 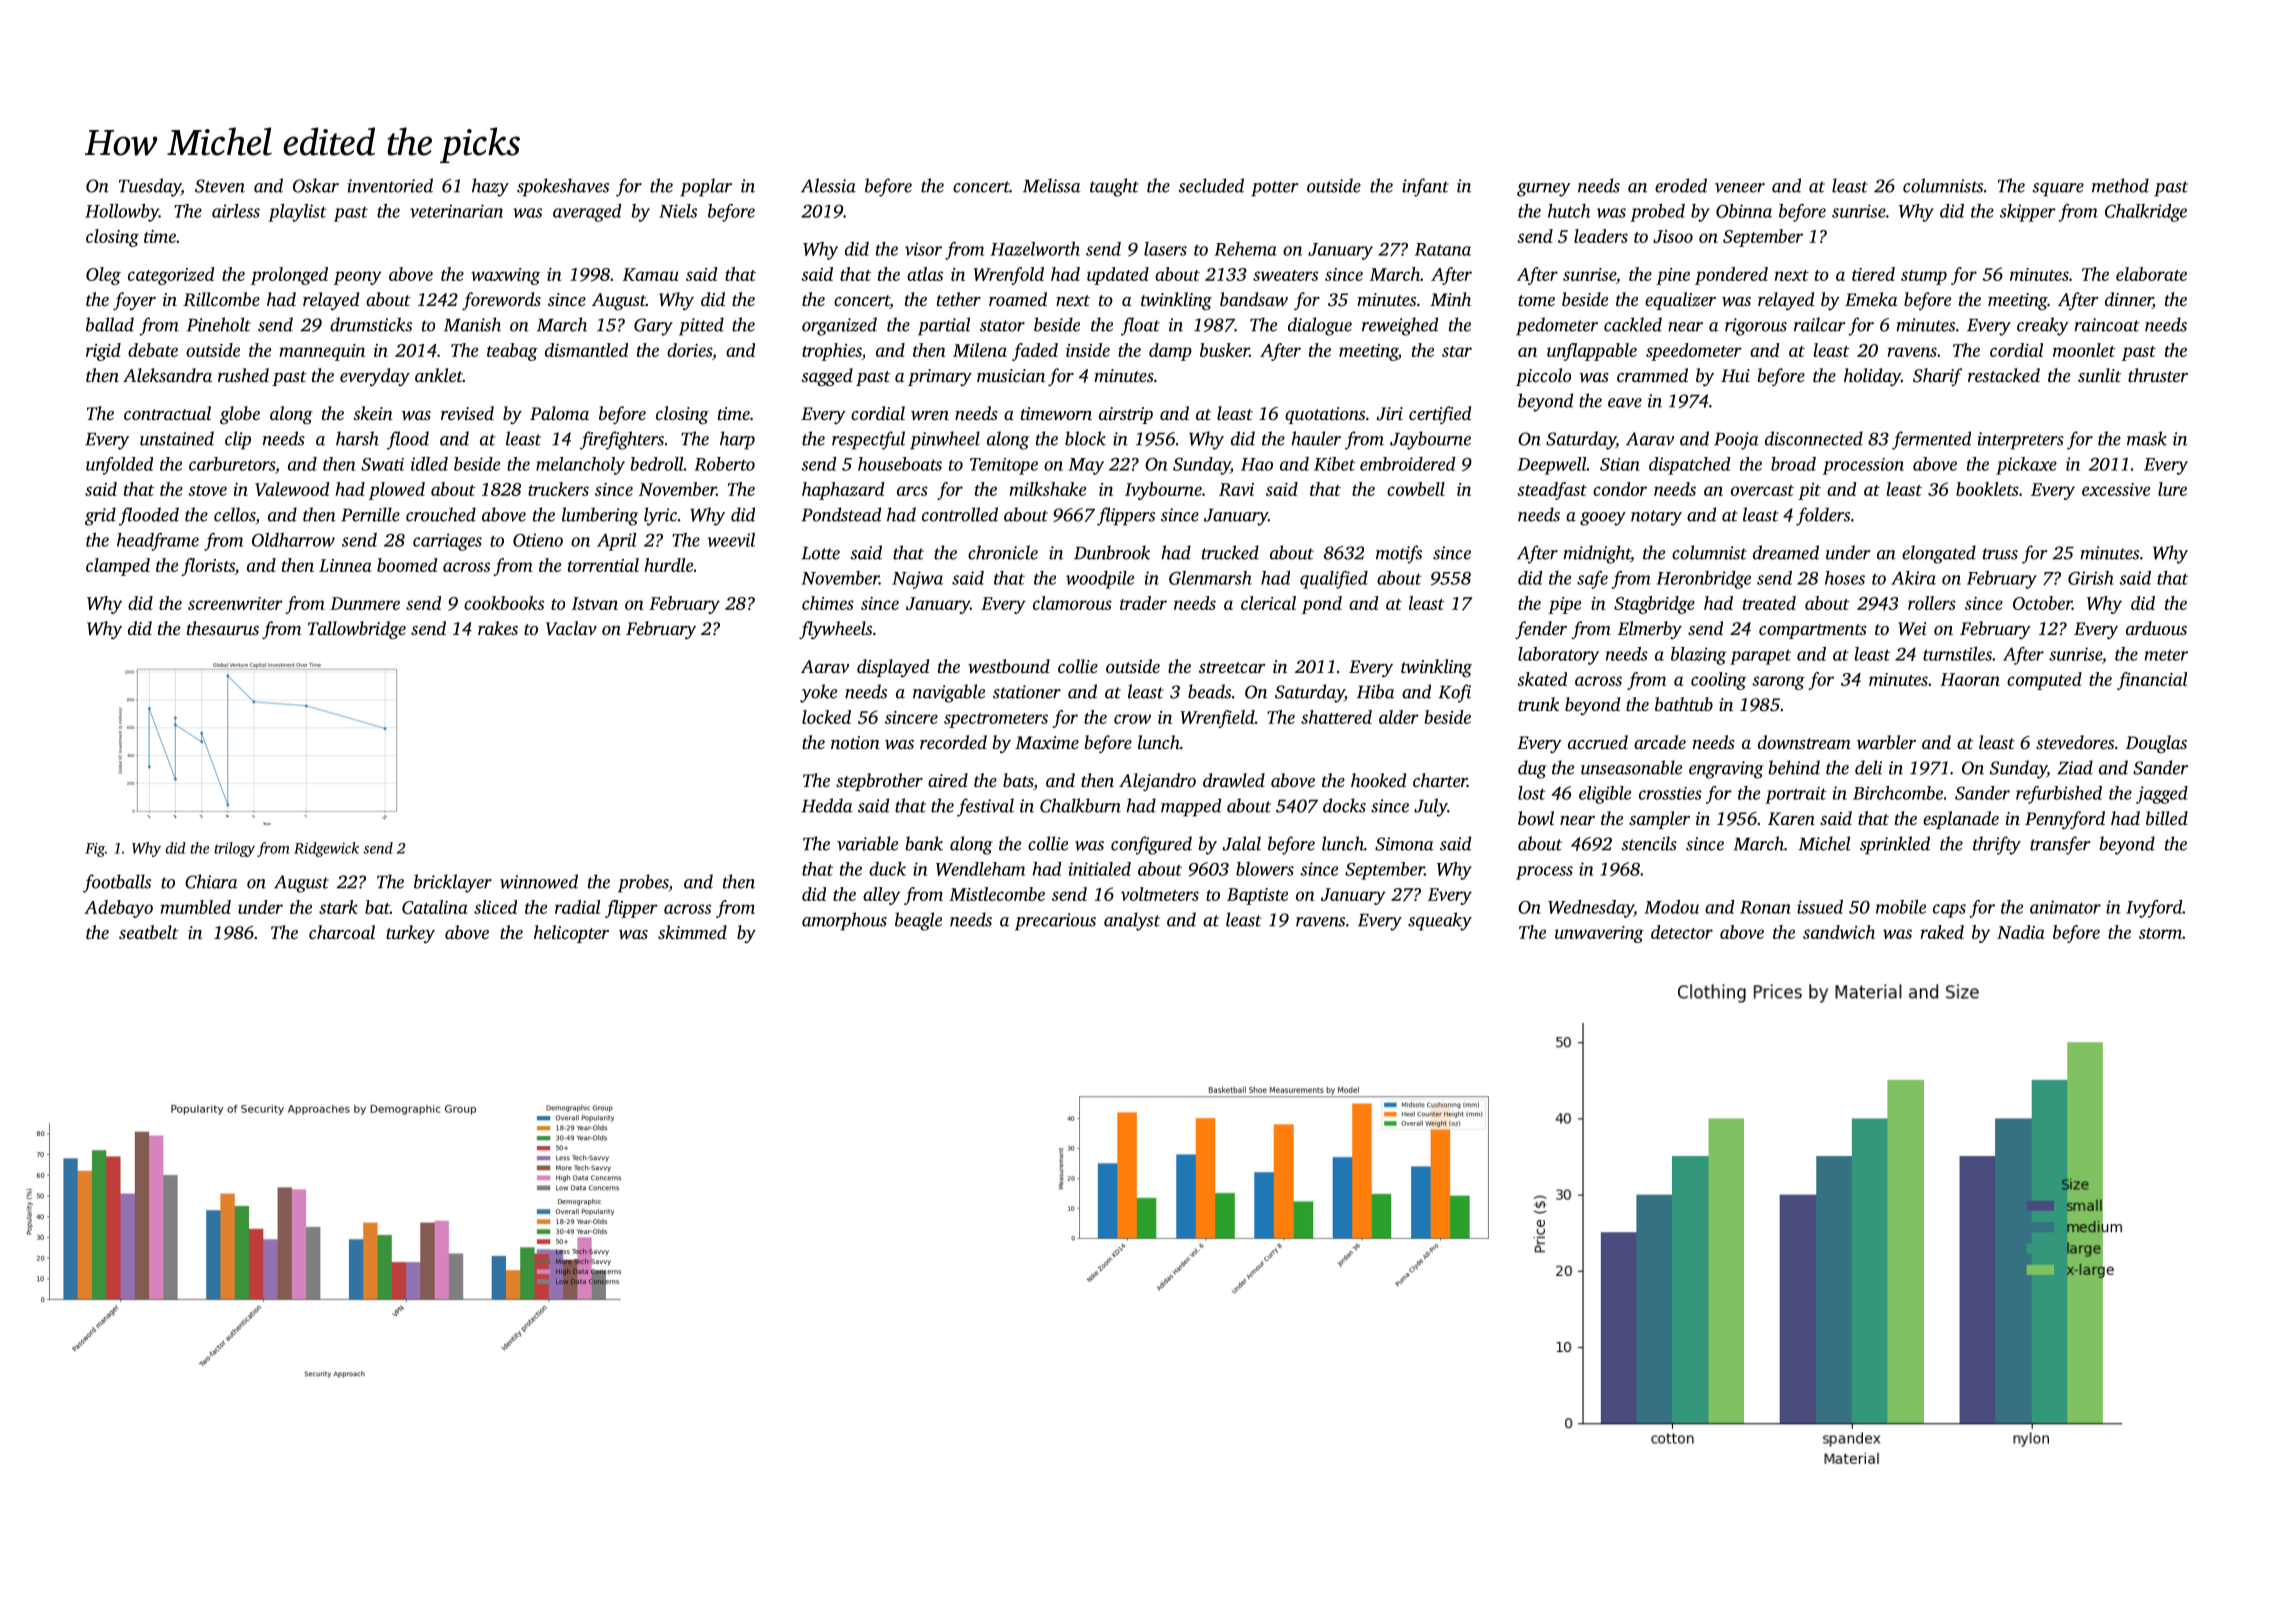 What do you see at coordinates (692, 932) in the image?
I see `skimmed` at bounding box center [692, 932].
